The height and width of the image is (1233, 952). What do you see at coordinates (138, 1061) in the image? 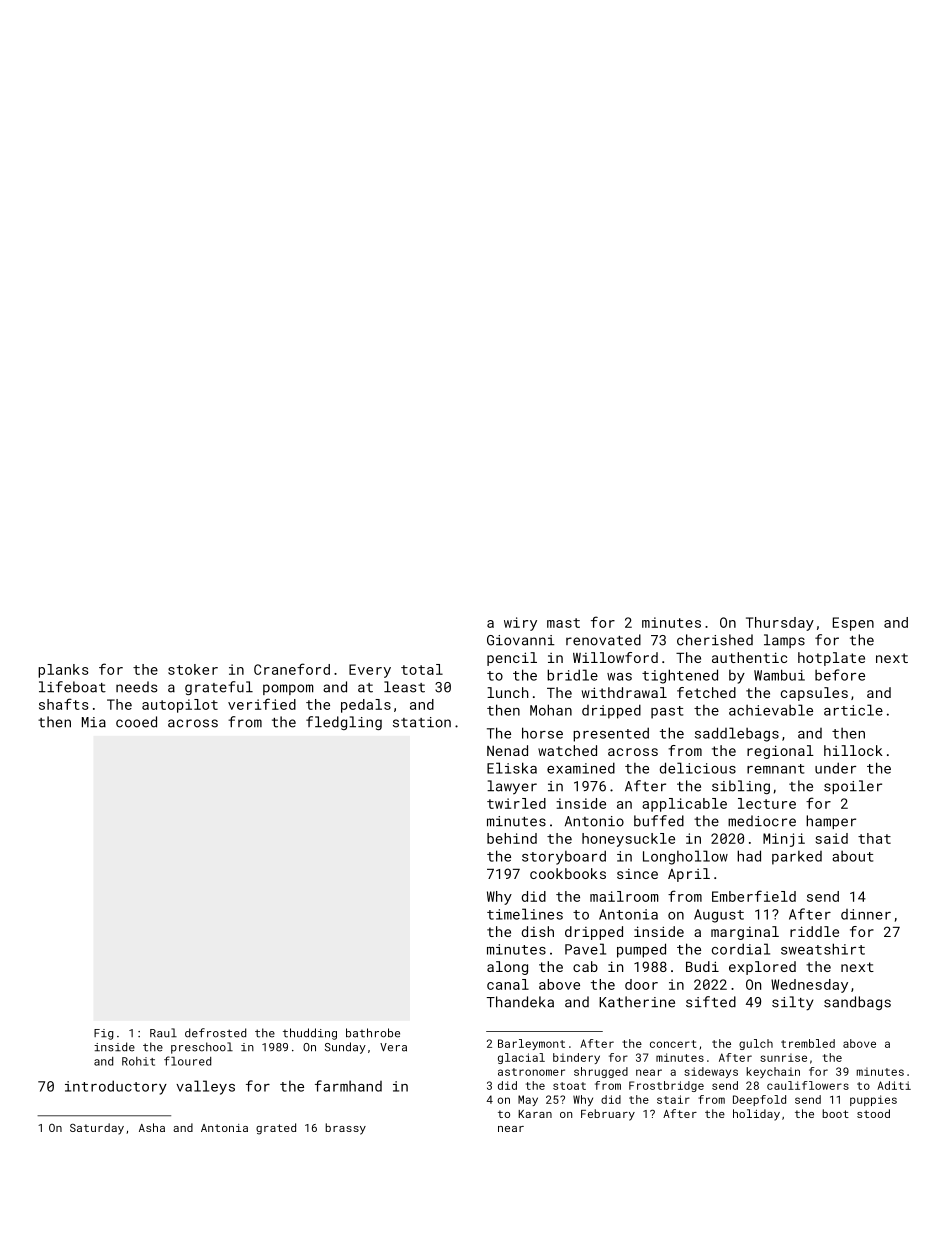
I see `Rohit` at bounding box center [138, 1061].
